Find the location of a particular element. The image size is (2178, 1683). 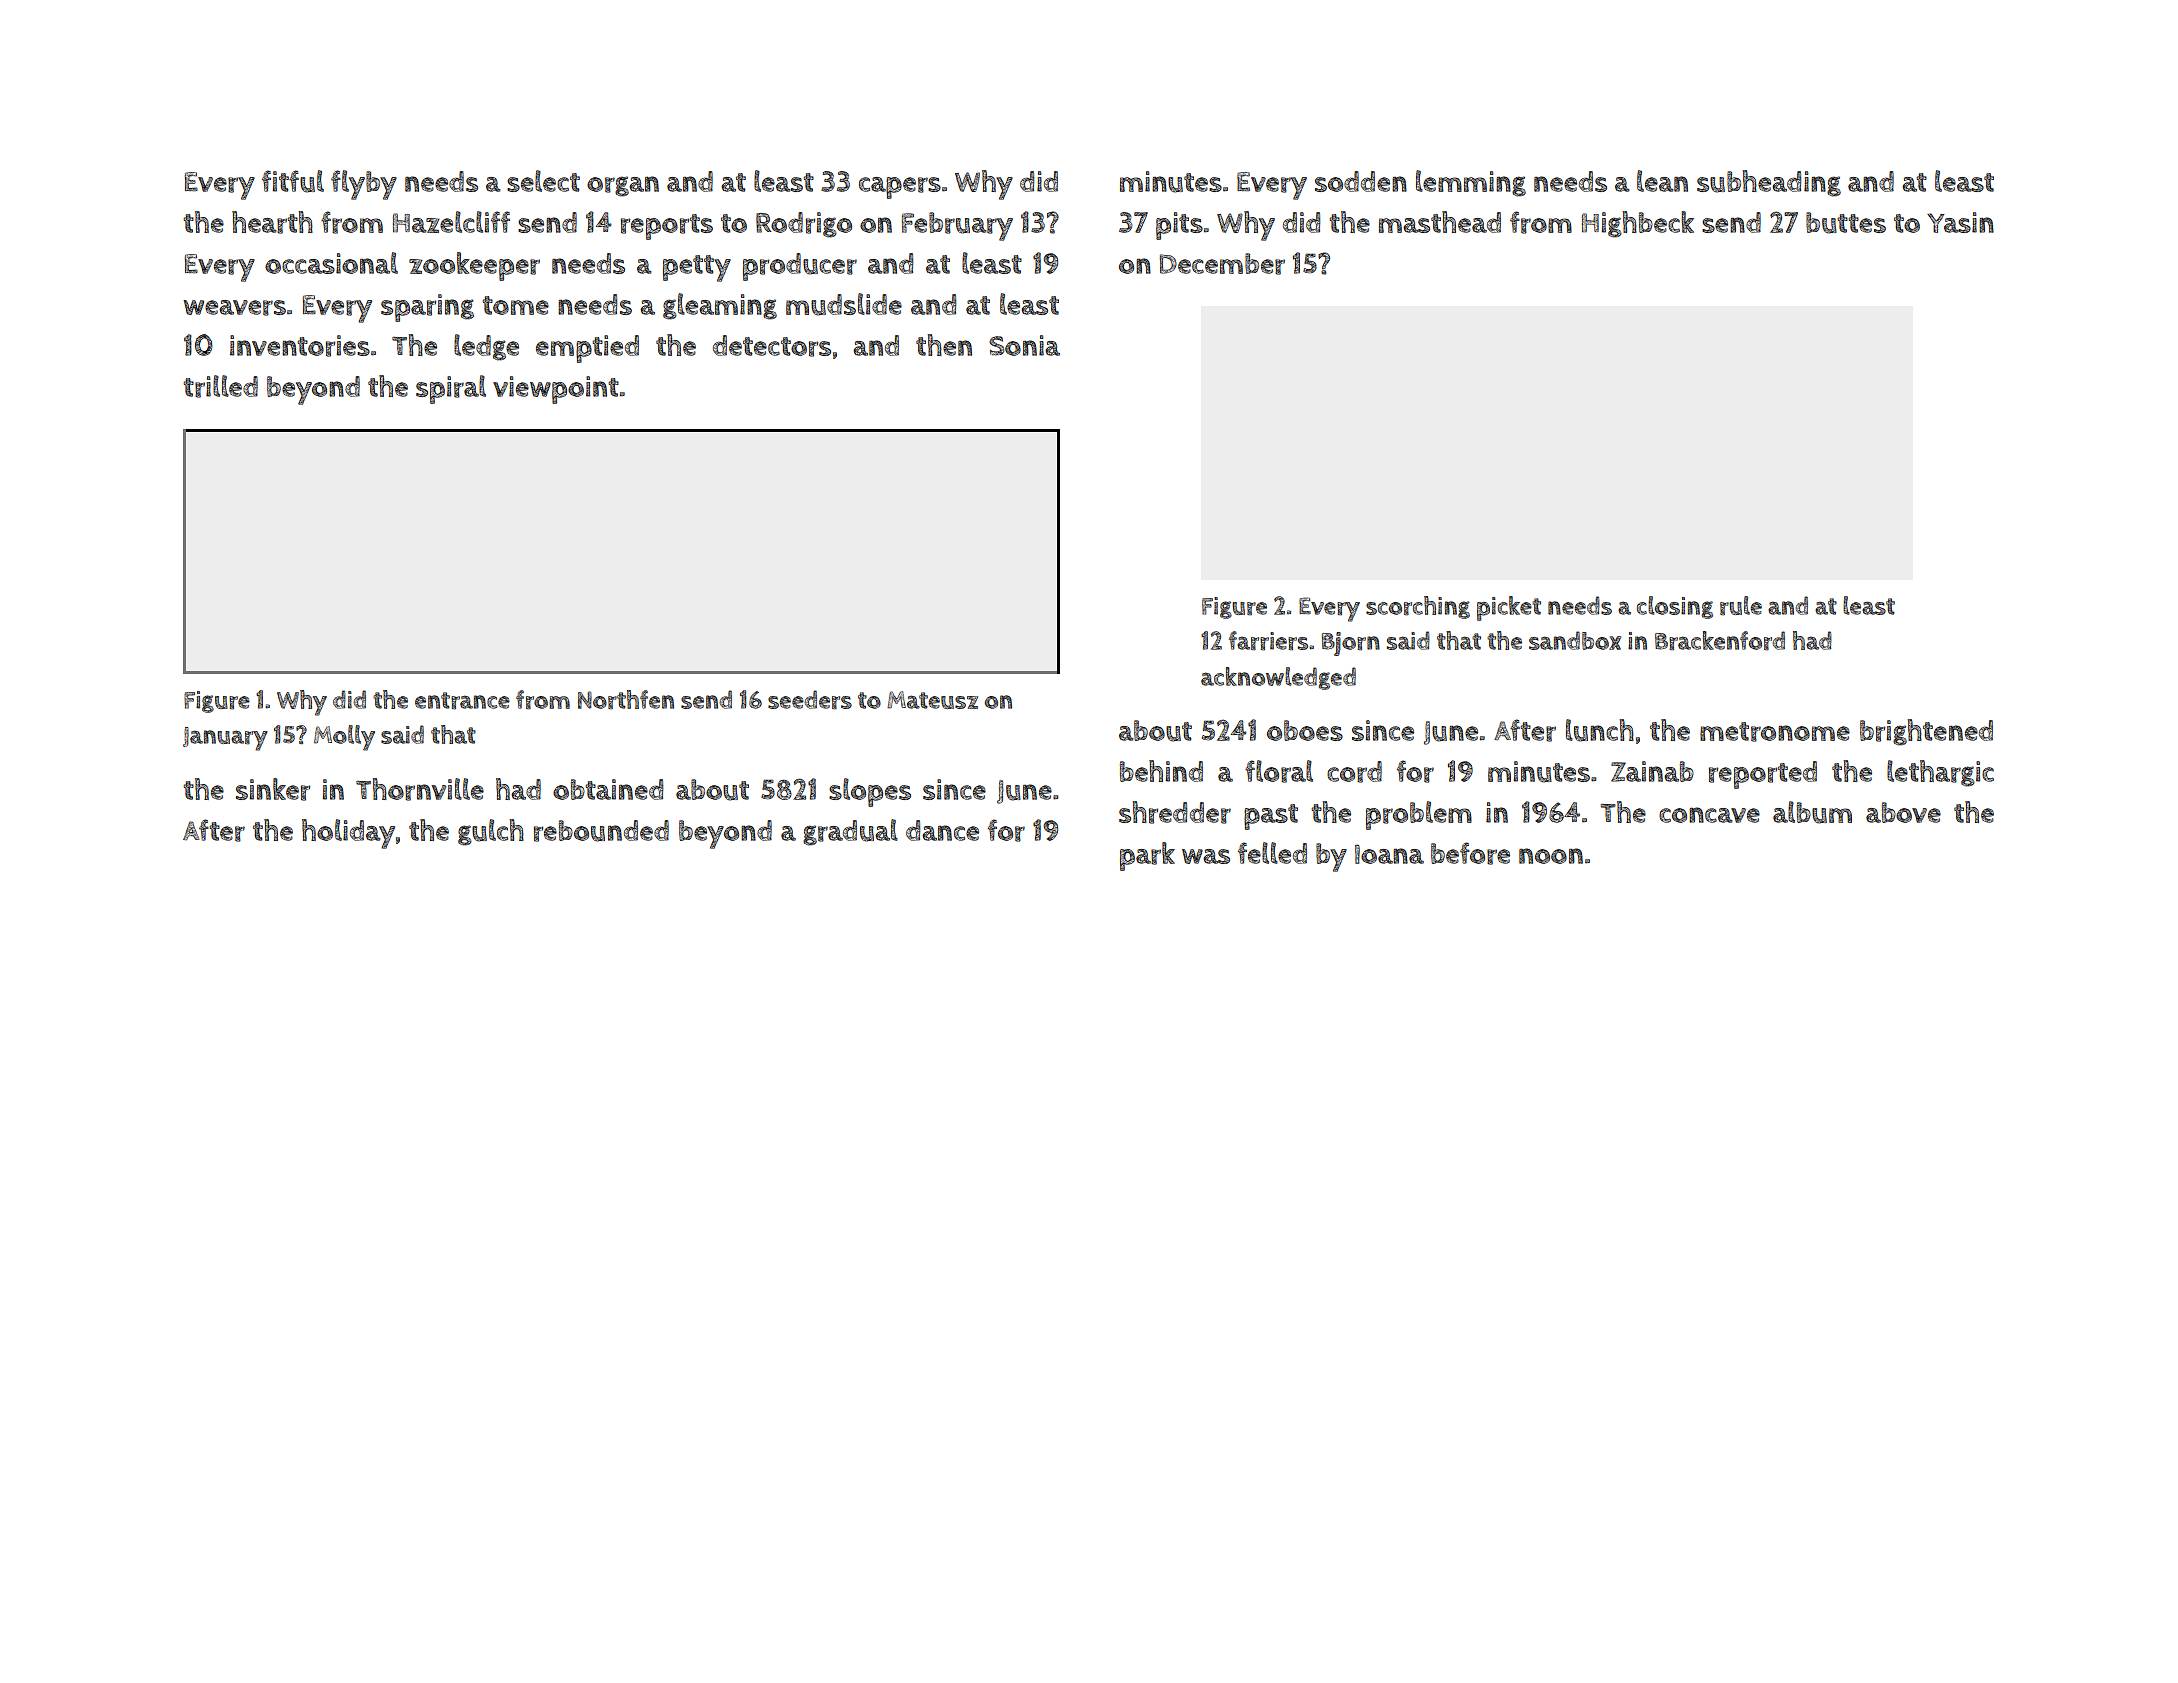

select is located at coordinates (543, 181).
